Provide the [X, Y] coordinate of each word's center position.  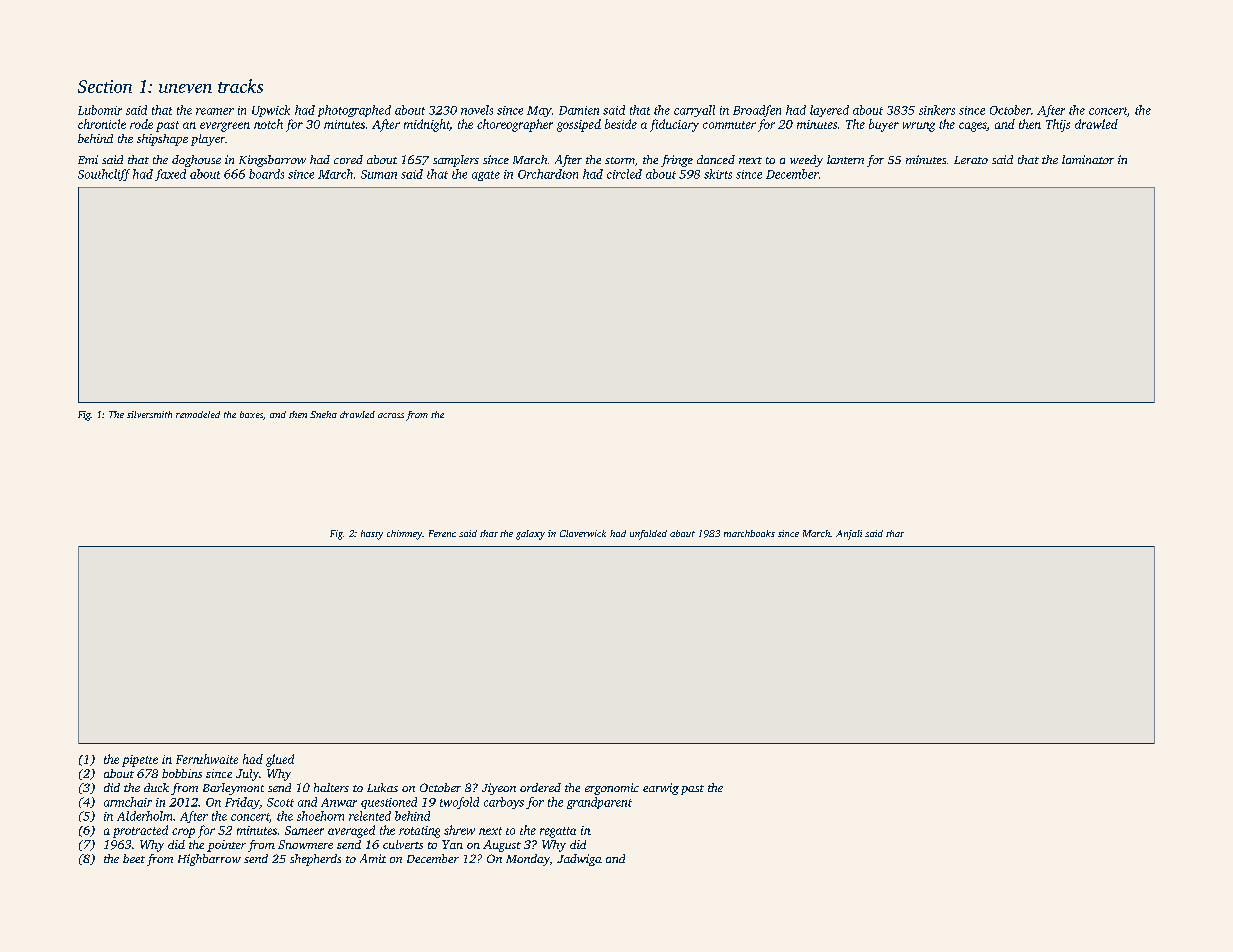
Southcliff [104, 175]
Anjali [849, 535]
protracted [140, 831]
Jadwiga [579, 860]
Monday [528, 860]
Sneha [323, 414]
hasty [372, 535]
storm [620, 160]
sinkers [937, 110]
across [391, 415]
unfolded [648, 535]
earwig [661, 789]
